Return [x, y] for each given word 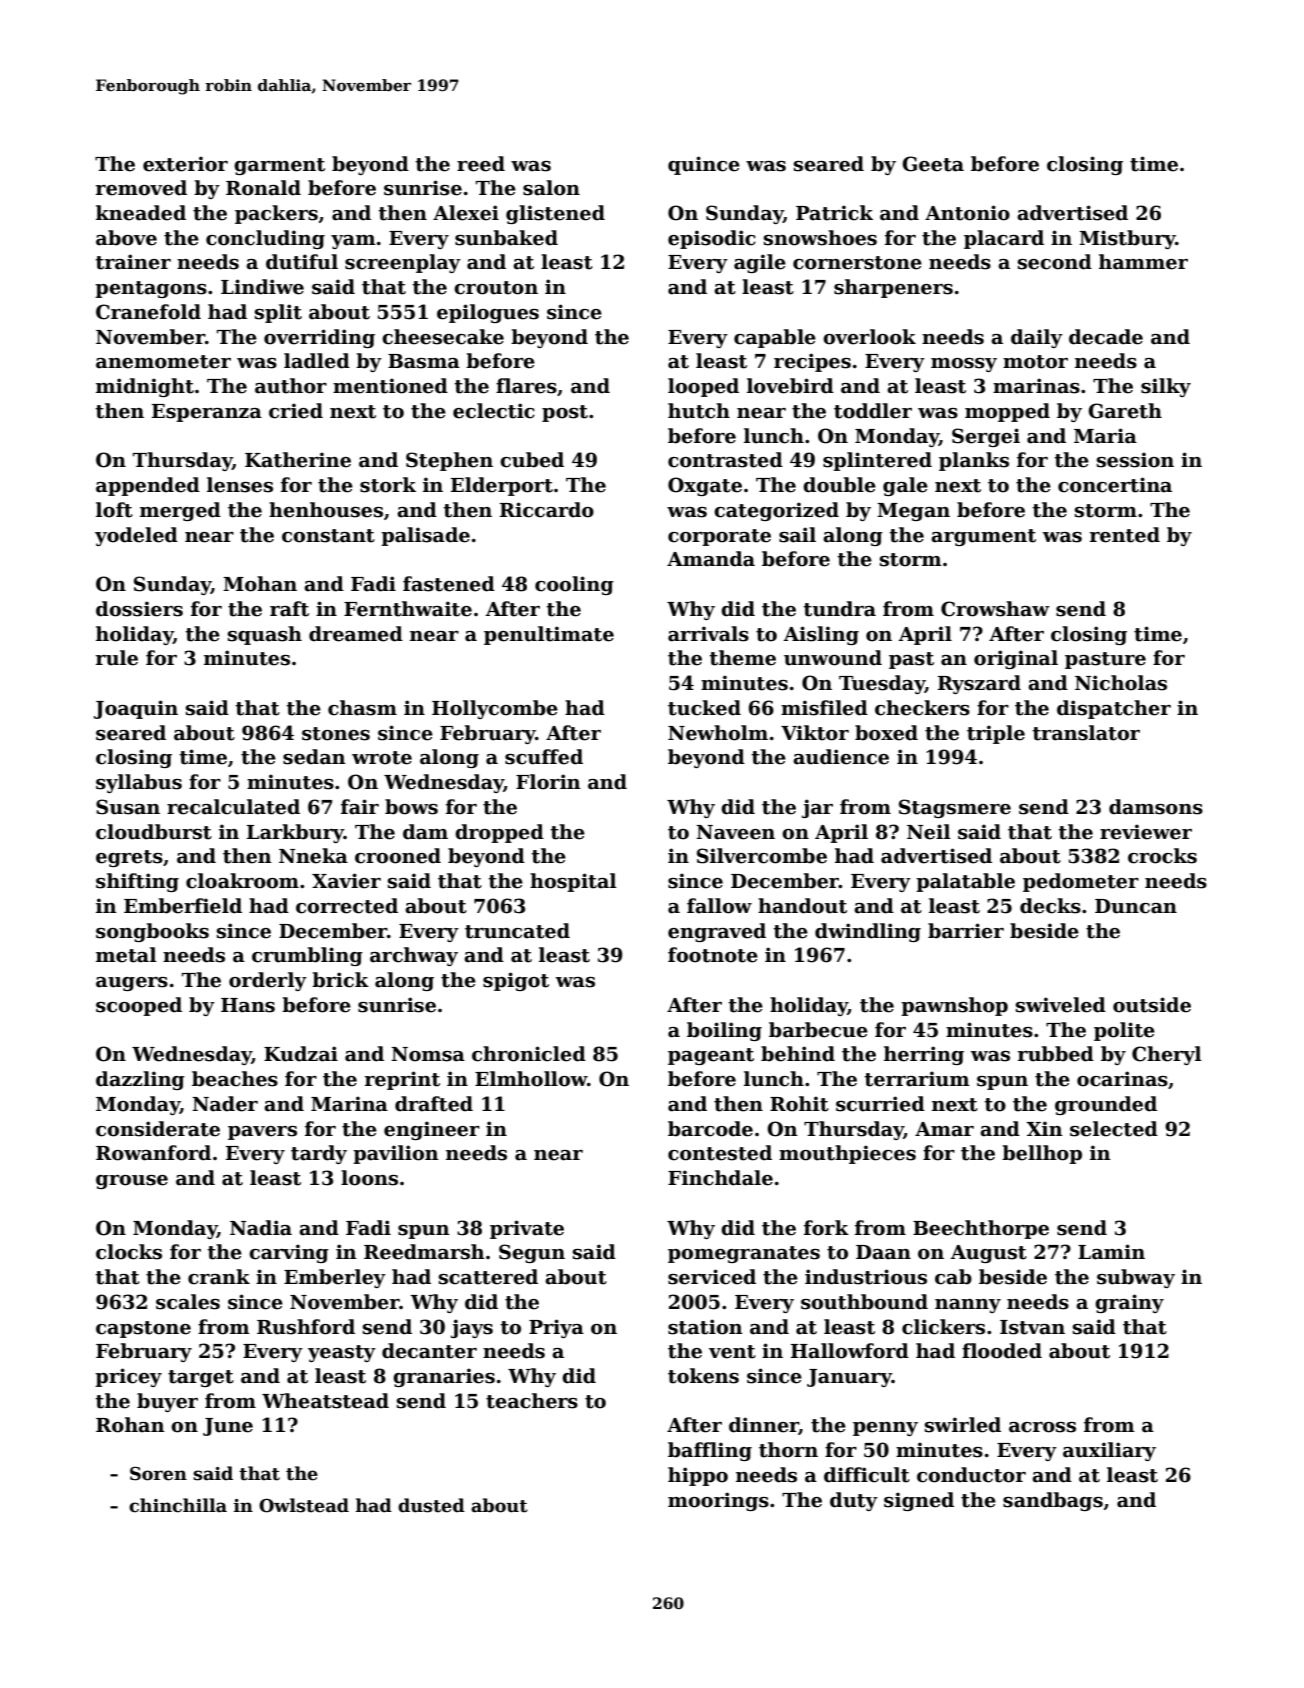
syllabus [139, 783]
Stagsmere [955, 808]
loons [369, 1178]
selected [1114, 1129]
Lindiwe [262, 287]
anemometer [163, 362]
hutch [699, 411]
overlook [869, 337]
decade [1106, 337]
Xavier [346, 881]
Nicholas [1121, 683]
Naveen [735, 832]
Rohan [130, 1425]
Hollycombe [495, 709]
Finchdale [720, 1178]
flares [526, 386]
